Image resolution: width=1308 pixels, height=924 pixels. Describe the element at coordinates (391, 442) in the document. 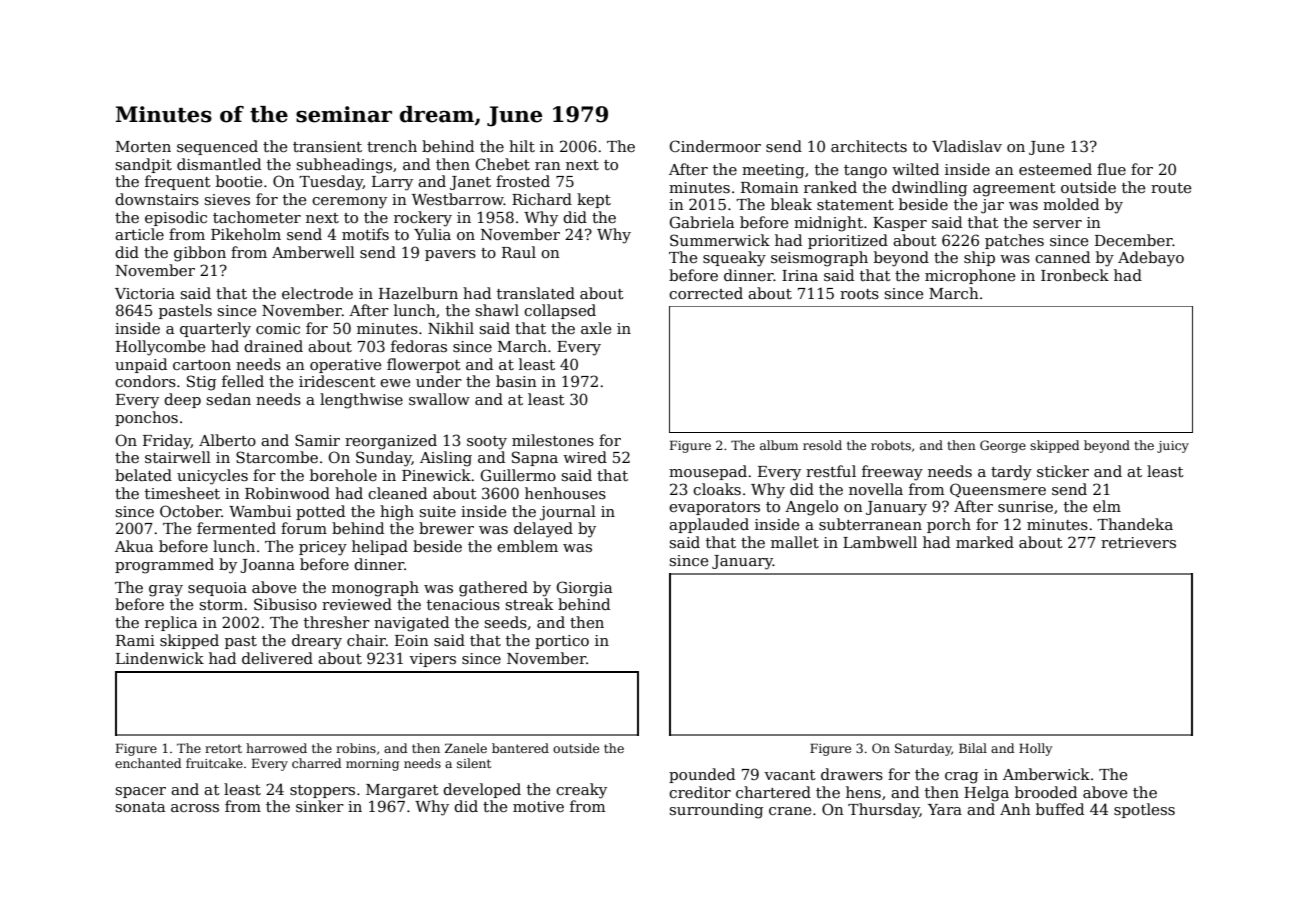

I see `reorganized` at that location.
